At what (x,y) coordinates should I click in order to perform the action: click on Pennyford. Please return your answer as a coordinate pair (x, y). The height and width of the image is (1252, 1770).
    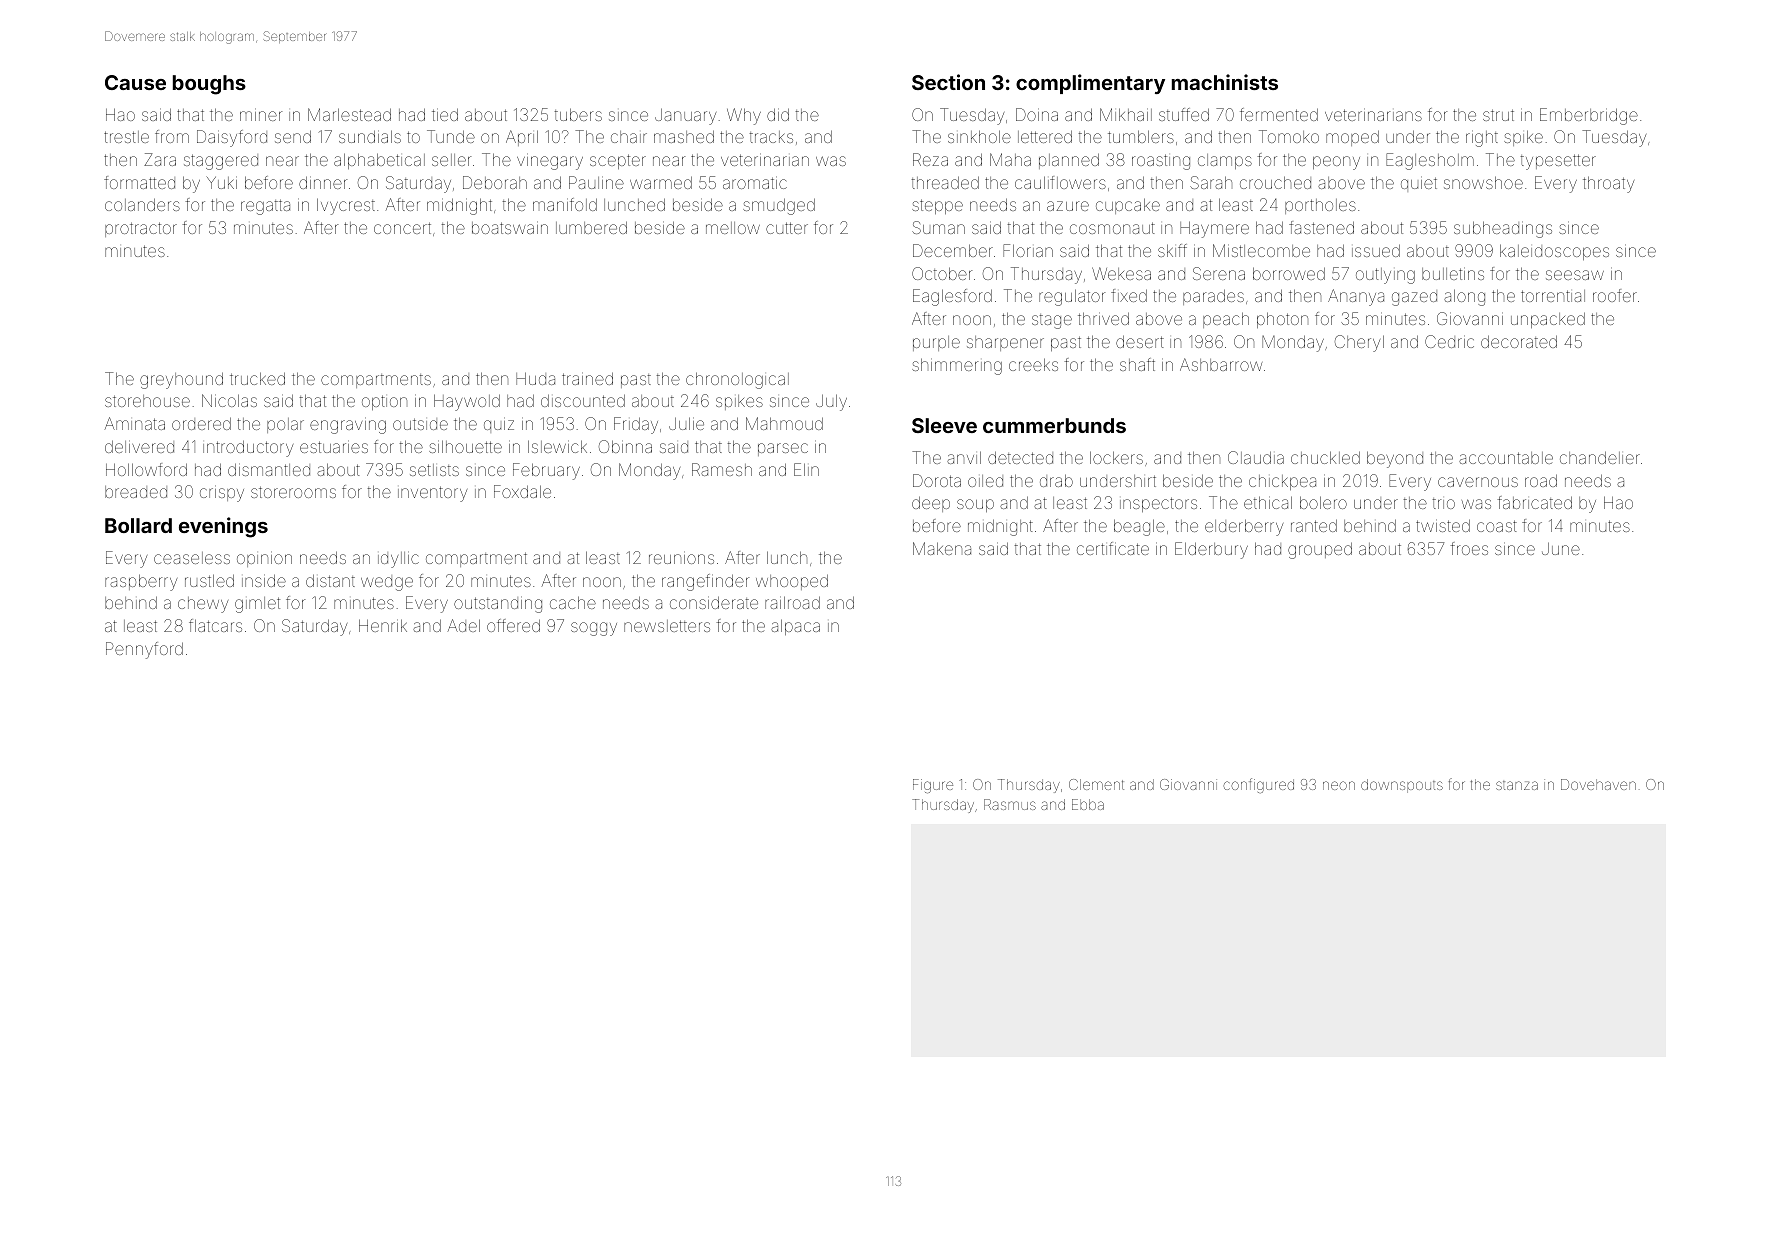
    Looking at the image, I should click on (144, 650).
